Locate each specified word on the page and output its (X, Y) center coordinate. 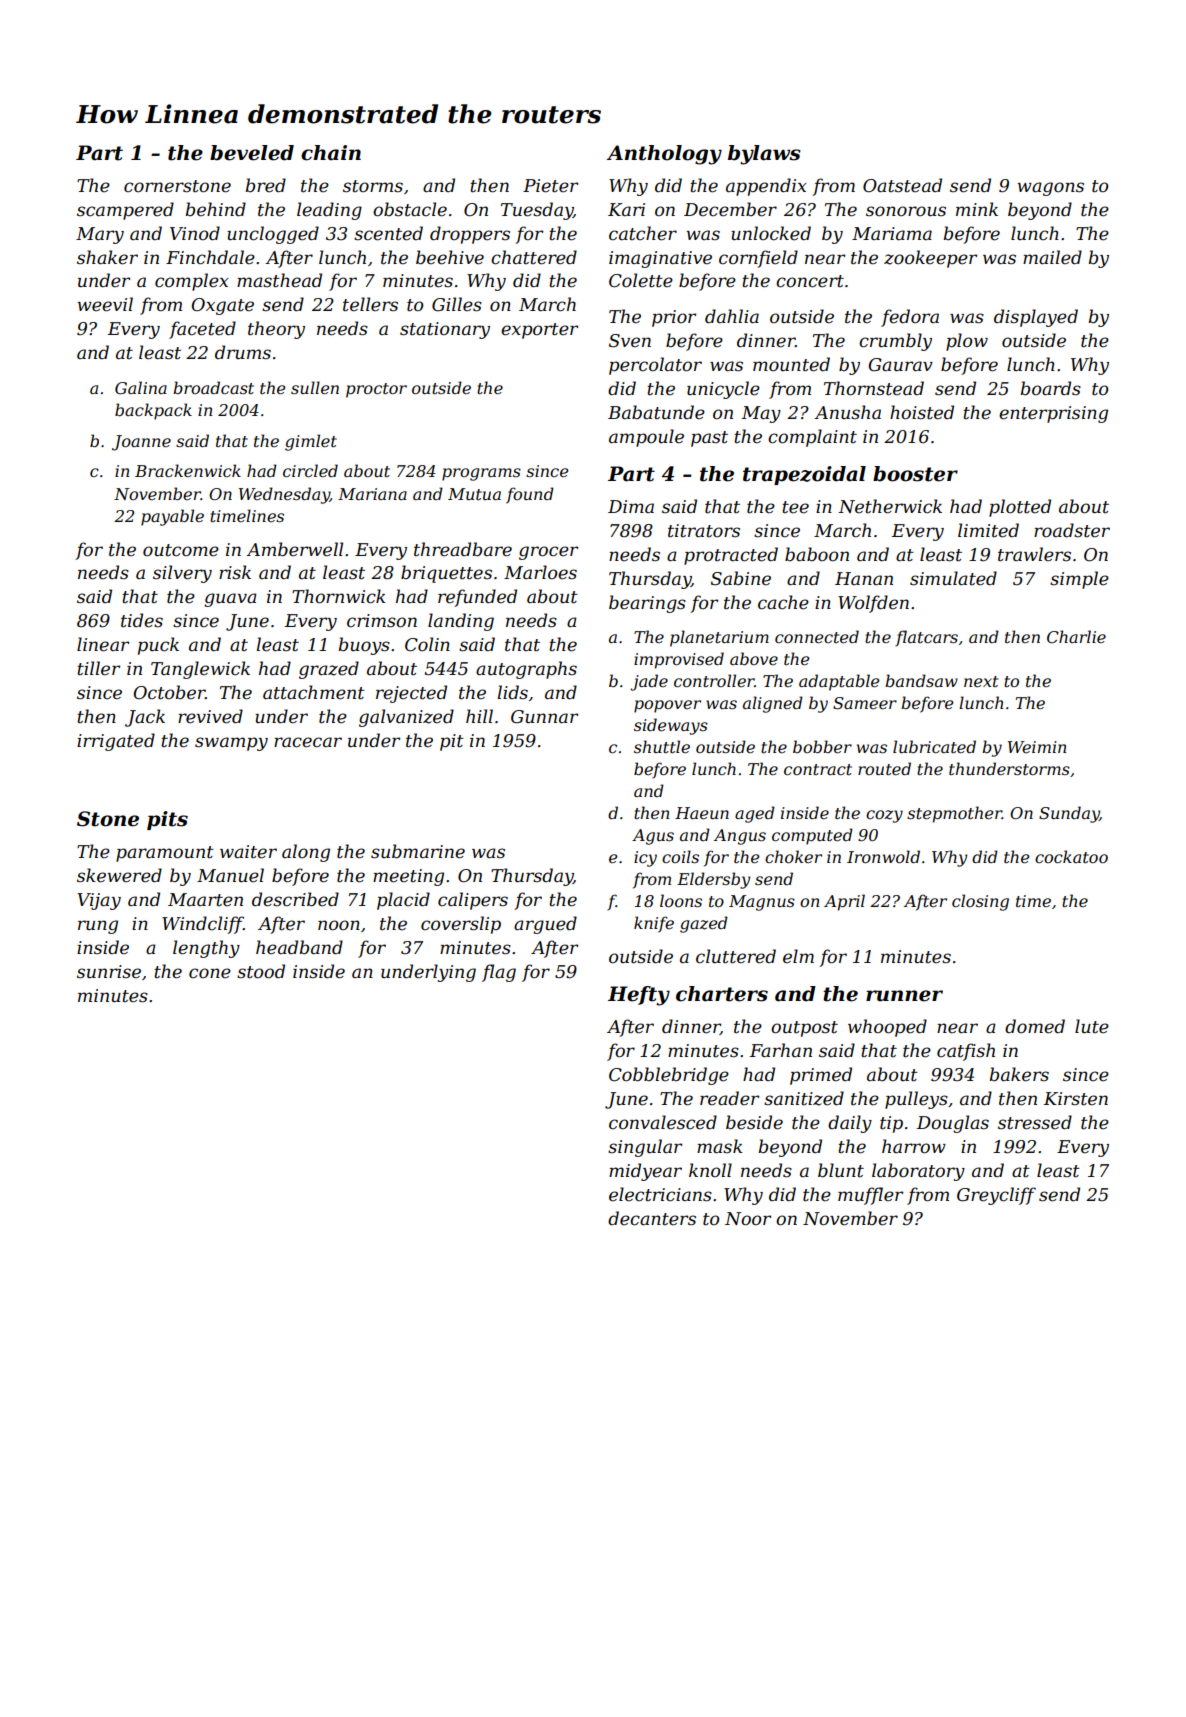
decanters (652, 1218)
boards (1051, 388)
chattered (534, 257)
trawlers (1034, 554)
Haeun (702, 813)
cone (210, 973)
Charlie (1076, 636)
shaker (107, 257)
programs (481, 474)
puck (158, 646)
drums (243, 352)
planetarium (719, 638)
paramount (165, 854)
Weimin (1037, 747)
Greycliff (996, 1196)
